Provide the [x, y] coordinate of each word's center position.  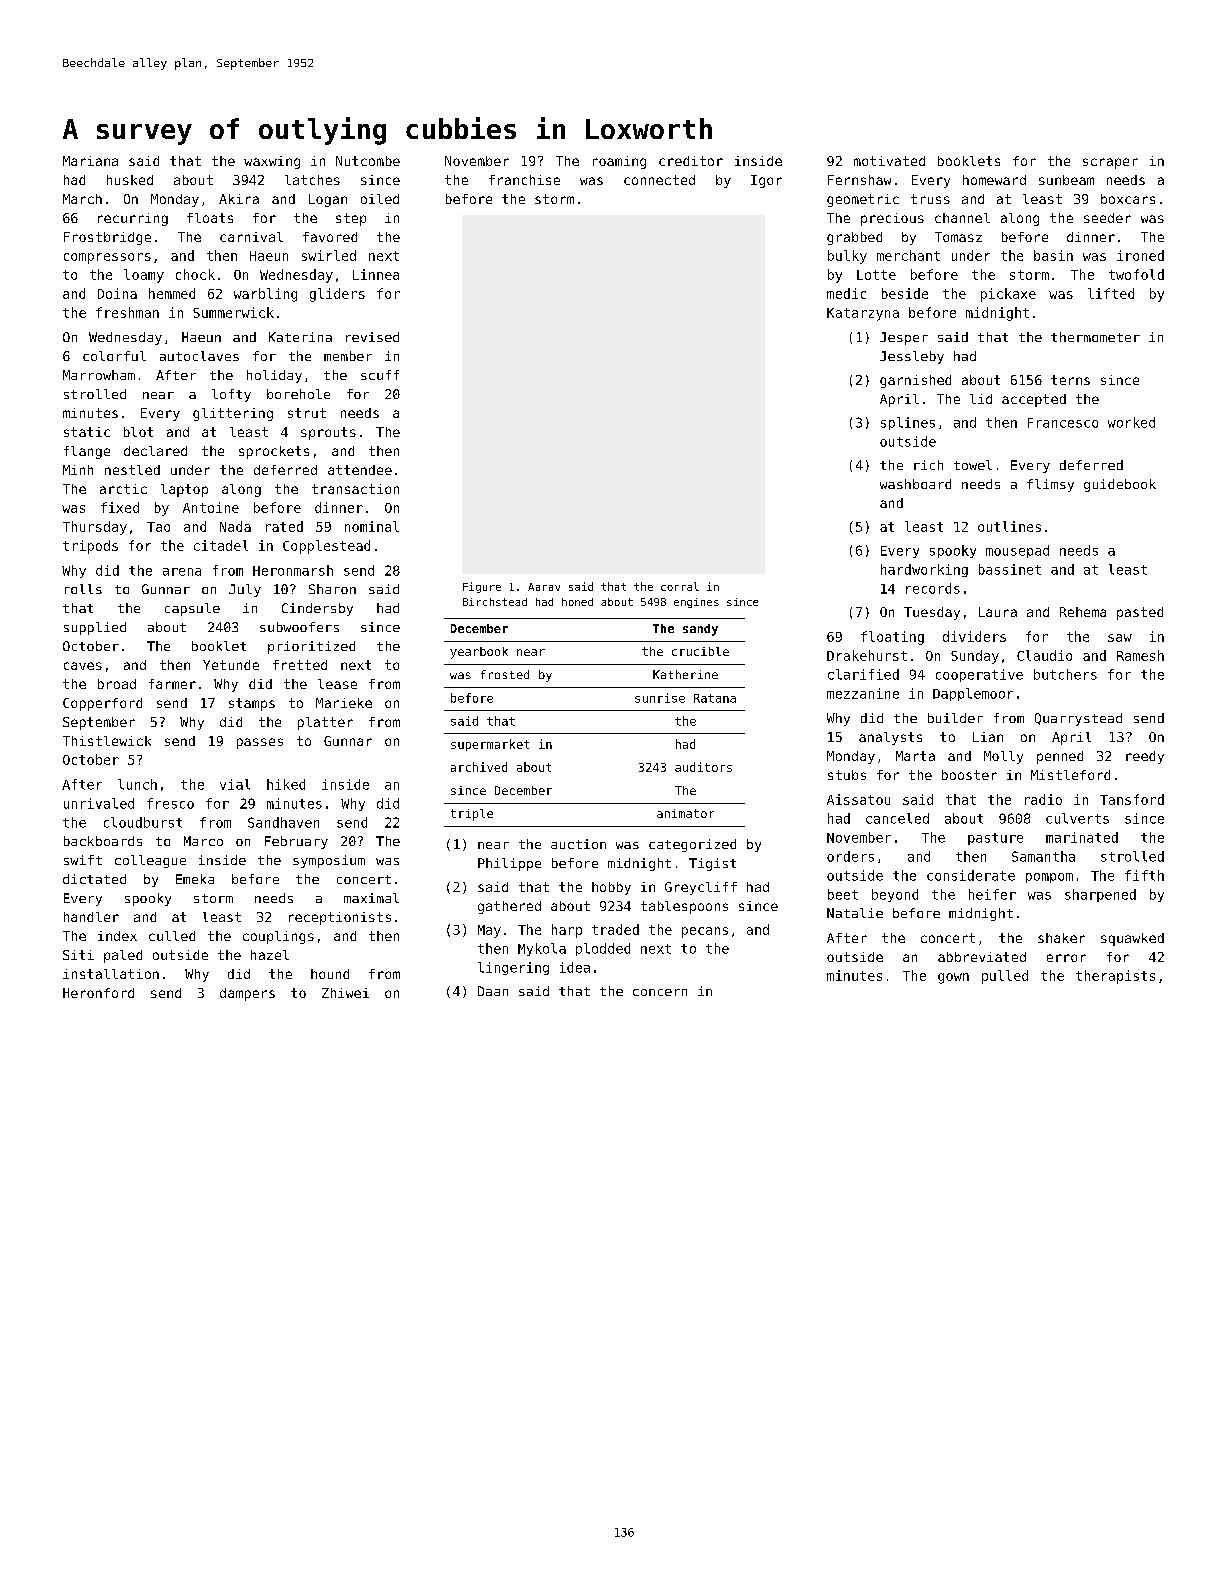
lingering [513, 968]
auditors [703, 767]
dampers [247, 994]
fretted [300, 665]
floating [892, 638]
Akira [239, 199]
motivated [889, 161]
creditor [691, 161]
